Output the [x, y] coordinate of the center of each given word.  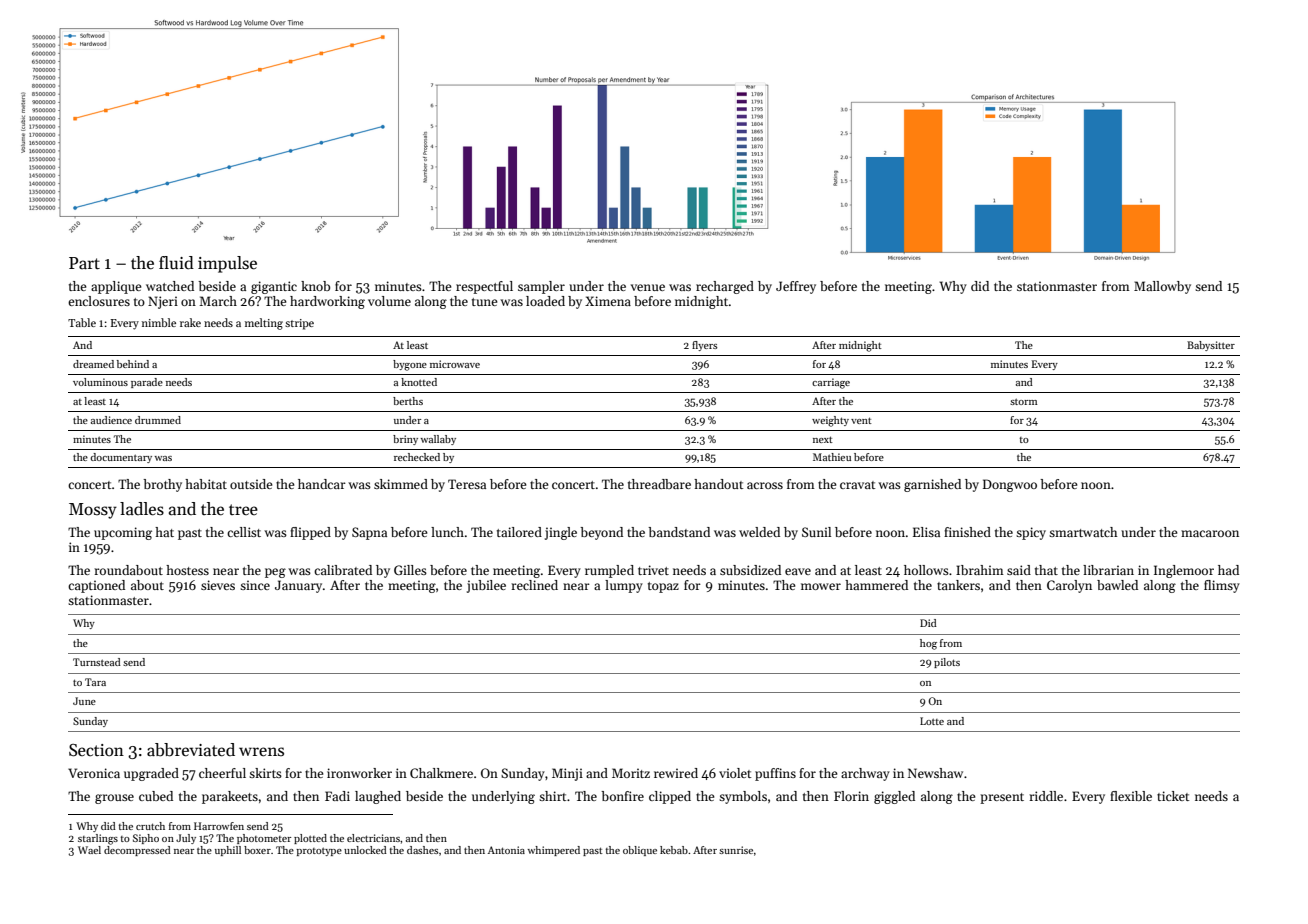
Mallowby [1162, 287]
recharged [725, 287]
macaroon [1210, 533]
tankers [958, 585]
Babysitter [1211, 346]
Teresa [467, 484]
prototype [319, 852]
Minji [567, 774]
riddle [1046, 796]
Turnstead [97, 662]
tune [485, 302]
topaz [663, 587]
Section [96, 750]
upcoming [123, 533]
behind [133, 364]
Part [84, 263]
